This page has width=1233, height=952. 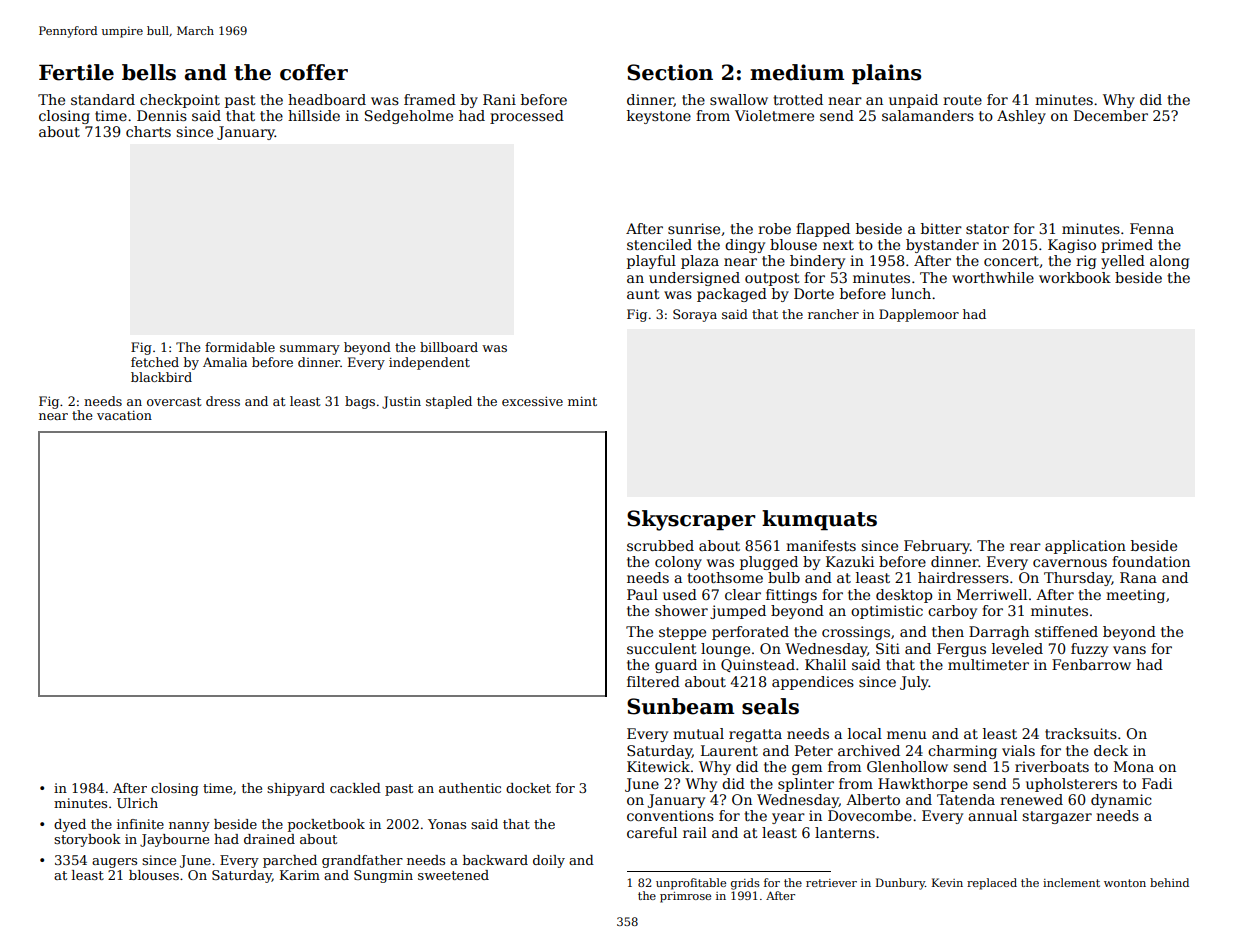 What do you see at coordinates (296, 789) in the page?
I see `shipyard` at bounding box center [296, 789].
